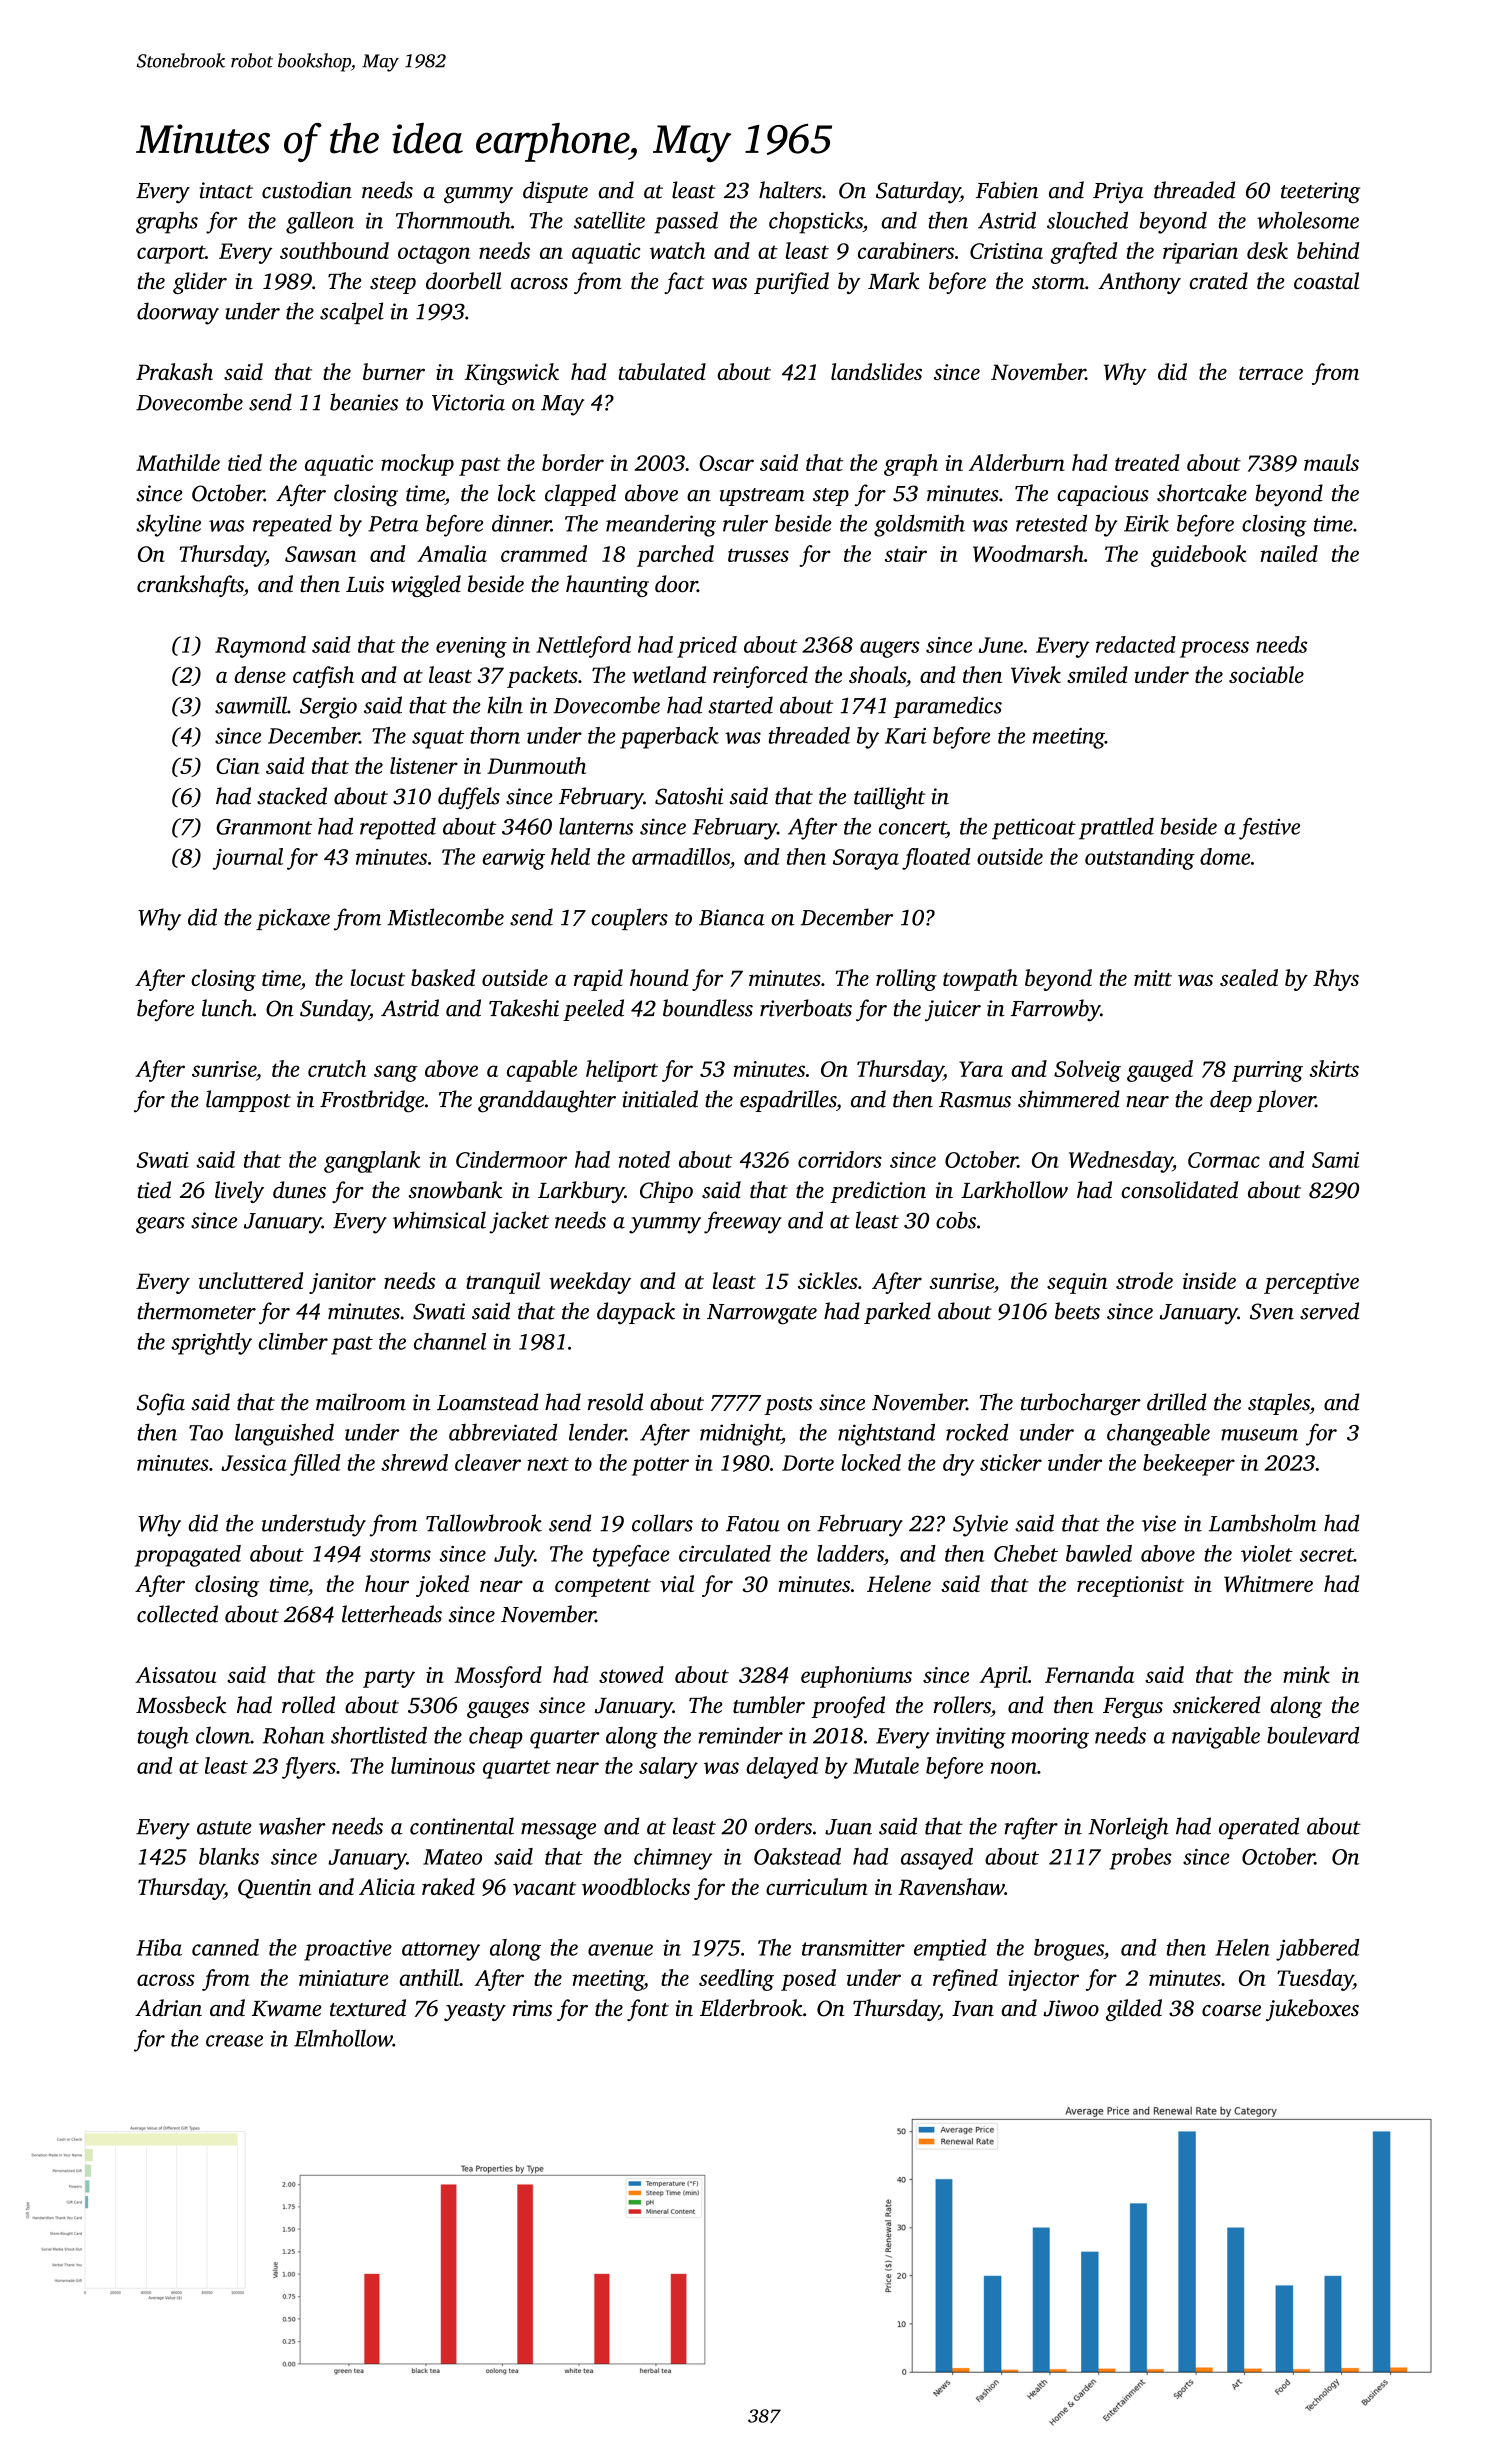  Describe the element at coordinates (1144, 1280) in the screenshot. I see `strode` at that location.
